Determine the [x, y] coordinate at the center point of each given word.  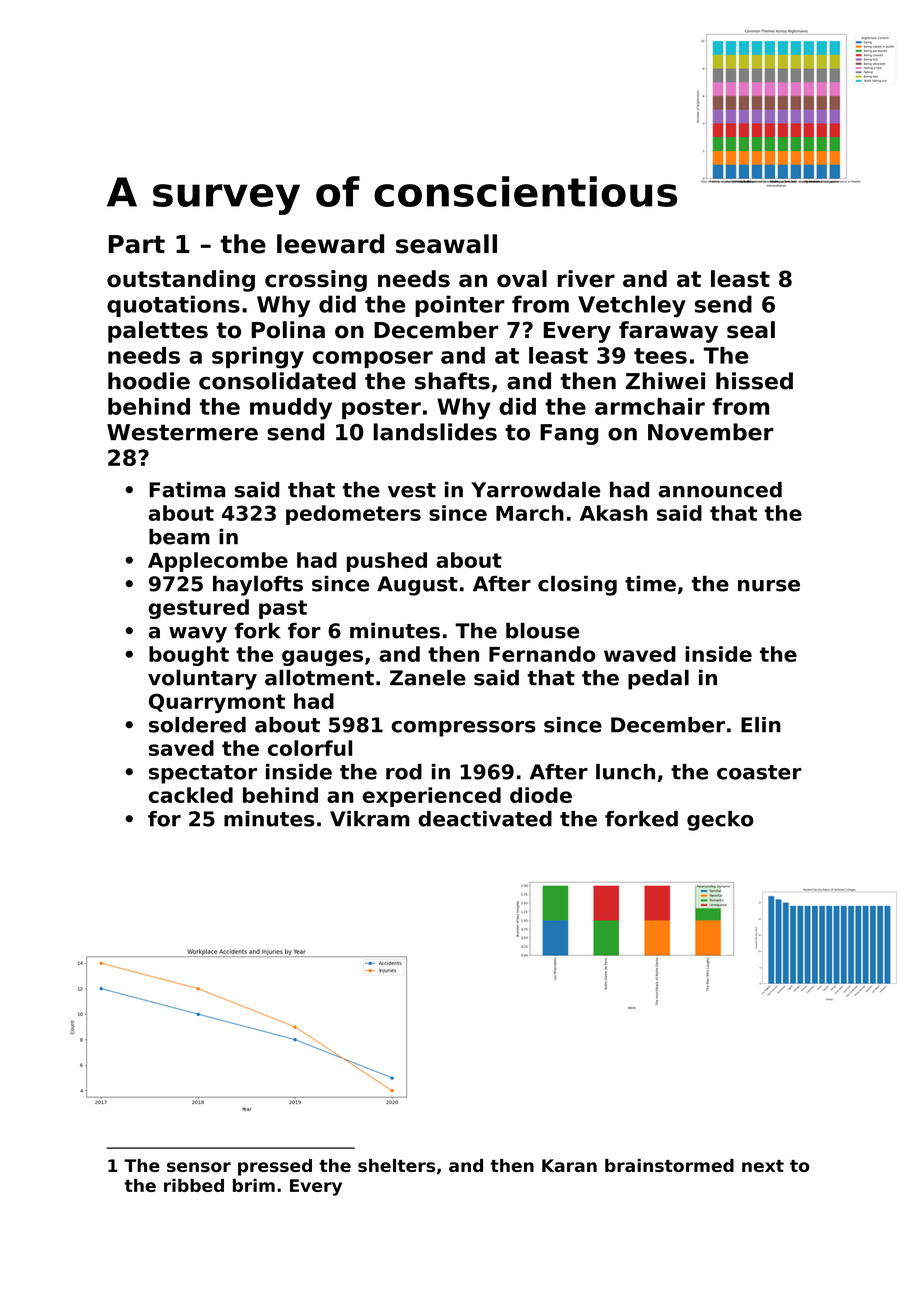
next [763, 1166]
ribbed [194, 1185]
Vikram [369, 819]
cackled [190, 795]
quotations [173, 306]
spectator [203, 774]
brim [254, 1185]
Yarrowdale [536, 490]
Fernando [542, 654]
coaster [759, 772]
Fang [569, 434]
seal [751, 330]
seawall [446, 244]
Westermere [182, 432]
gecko [720, 821]
